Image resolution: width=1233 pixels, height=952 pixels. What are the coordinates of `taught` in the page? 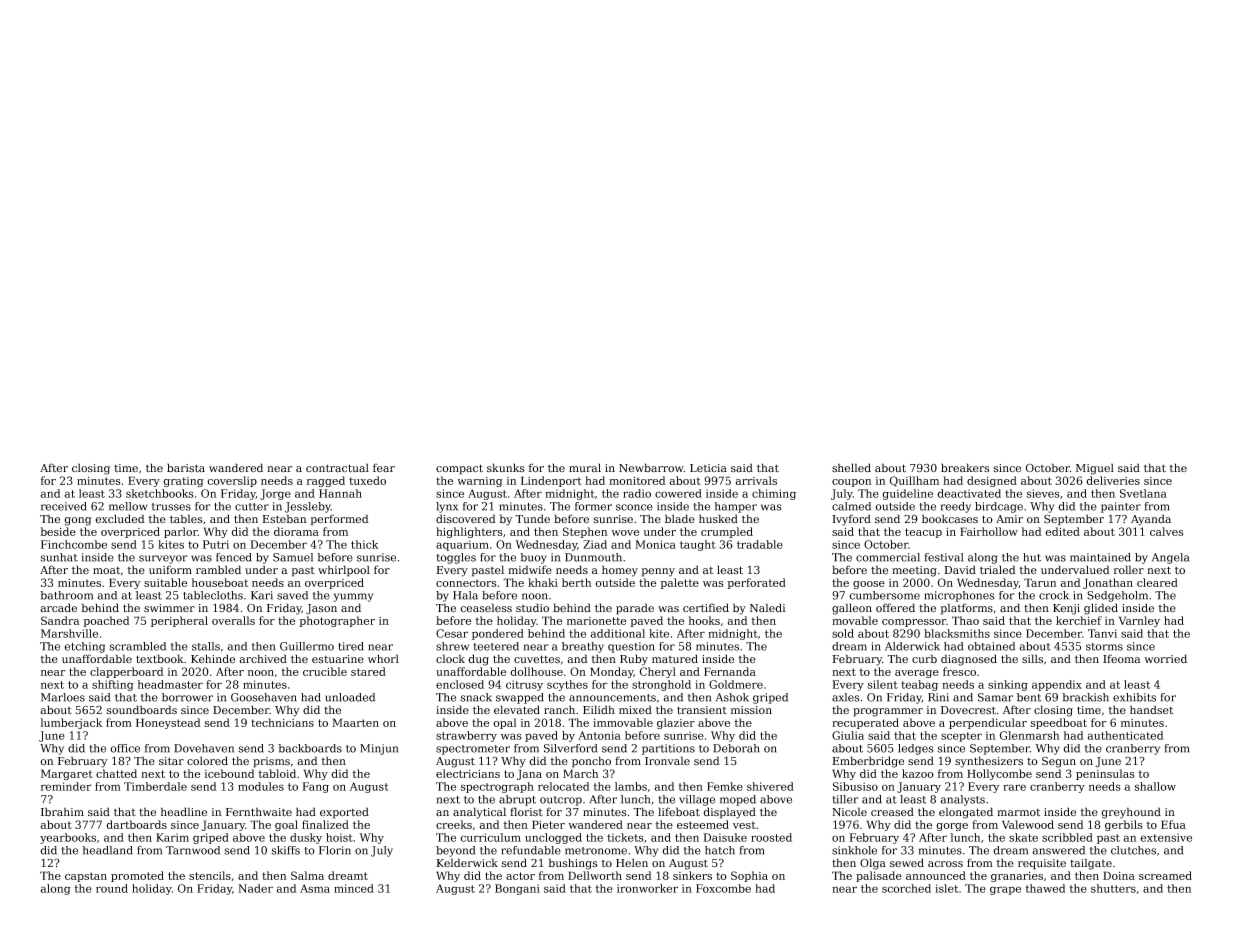 It's located at (698, 545).
